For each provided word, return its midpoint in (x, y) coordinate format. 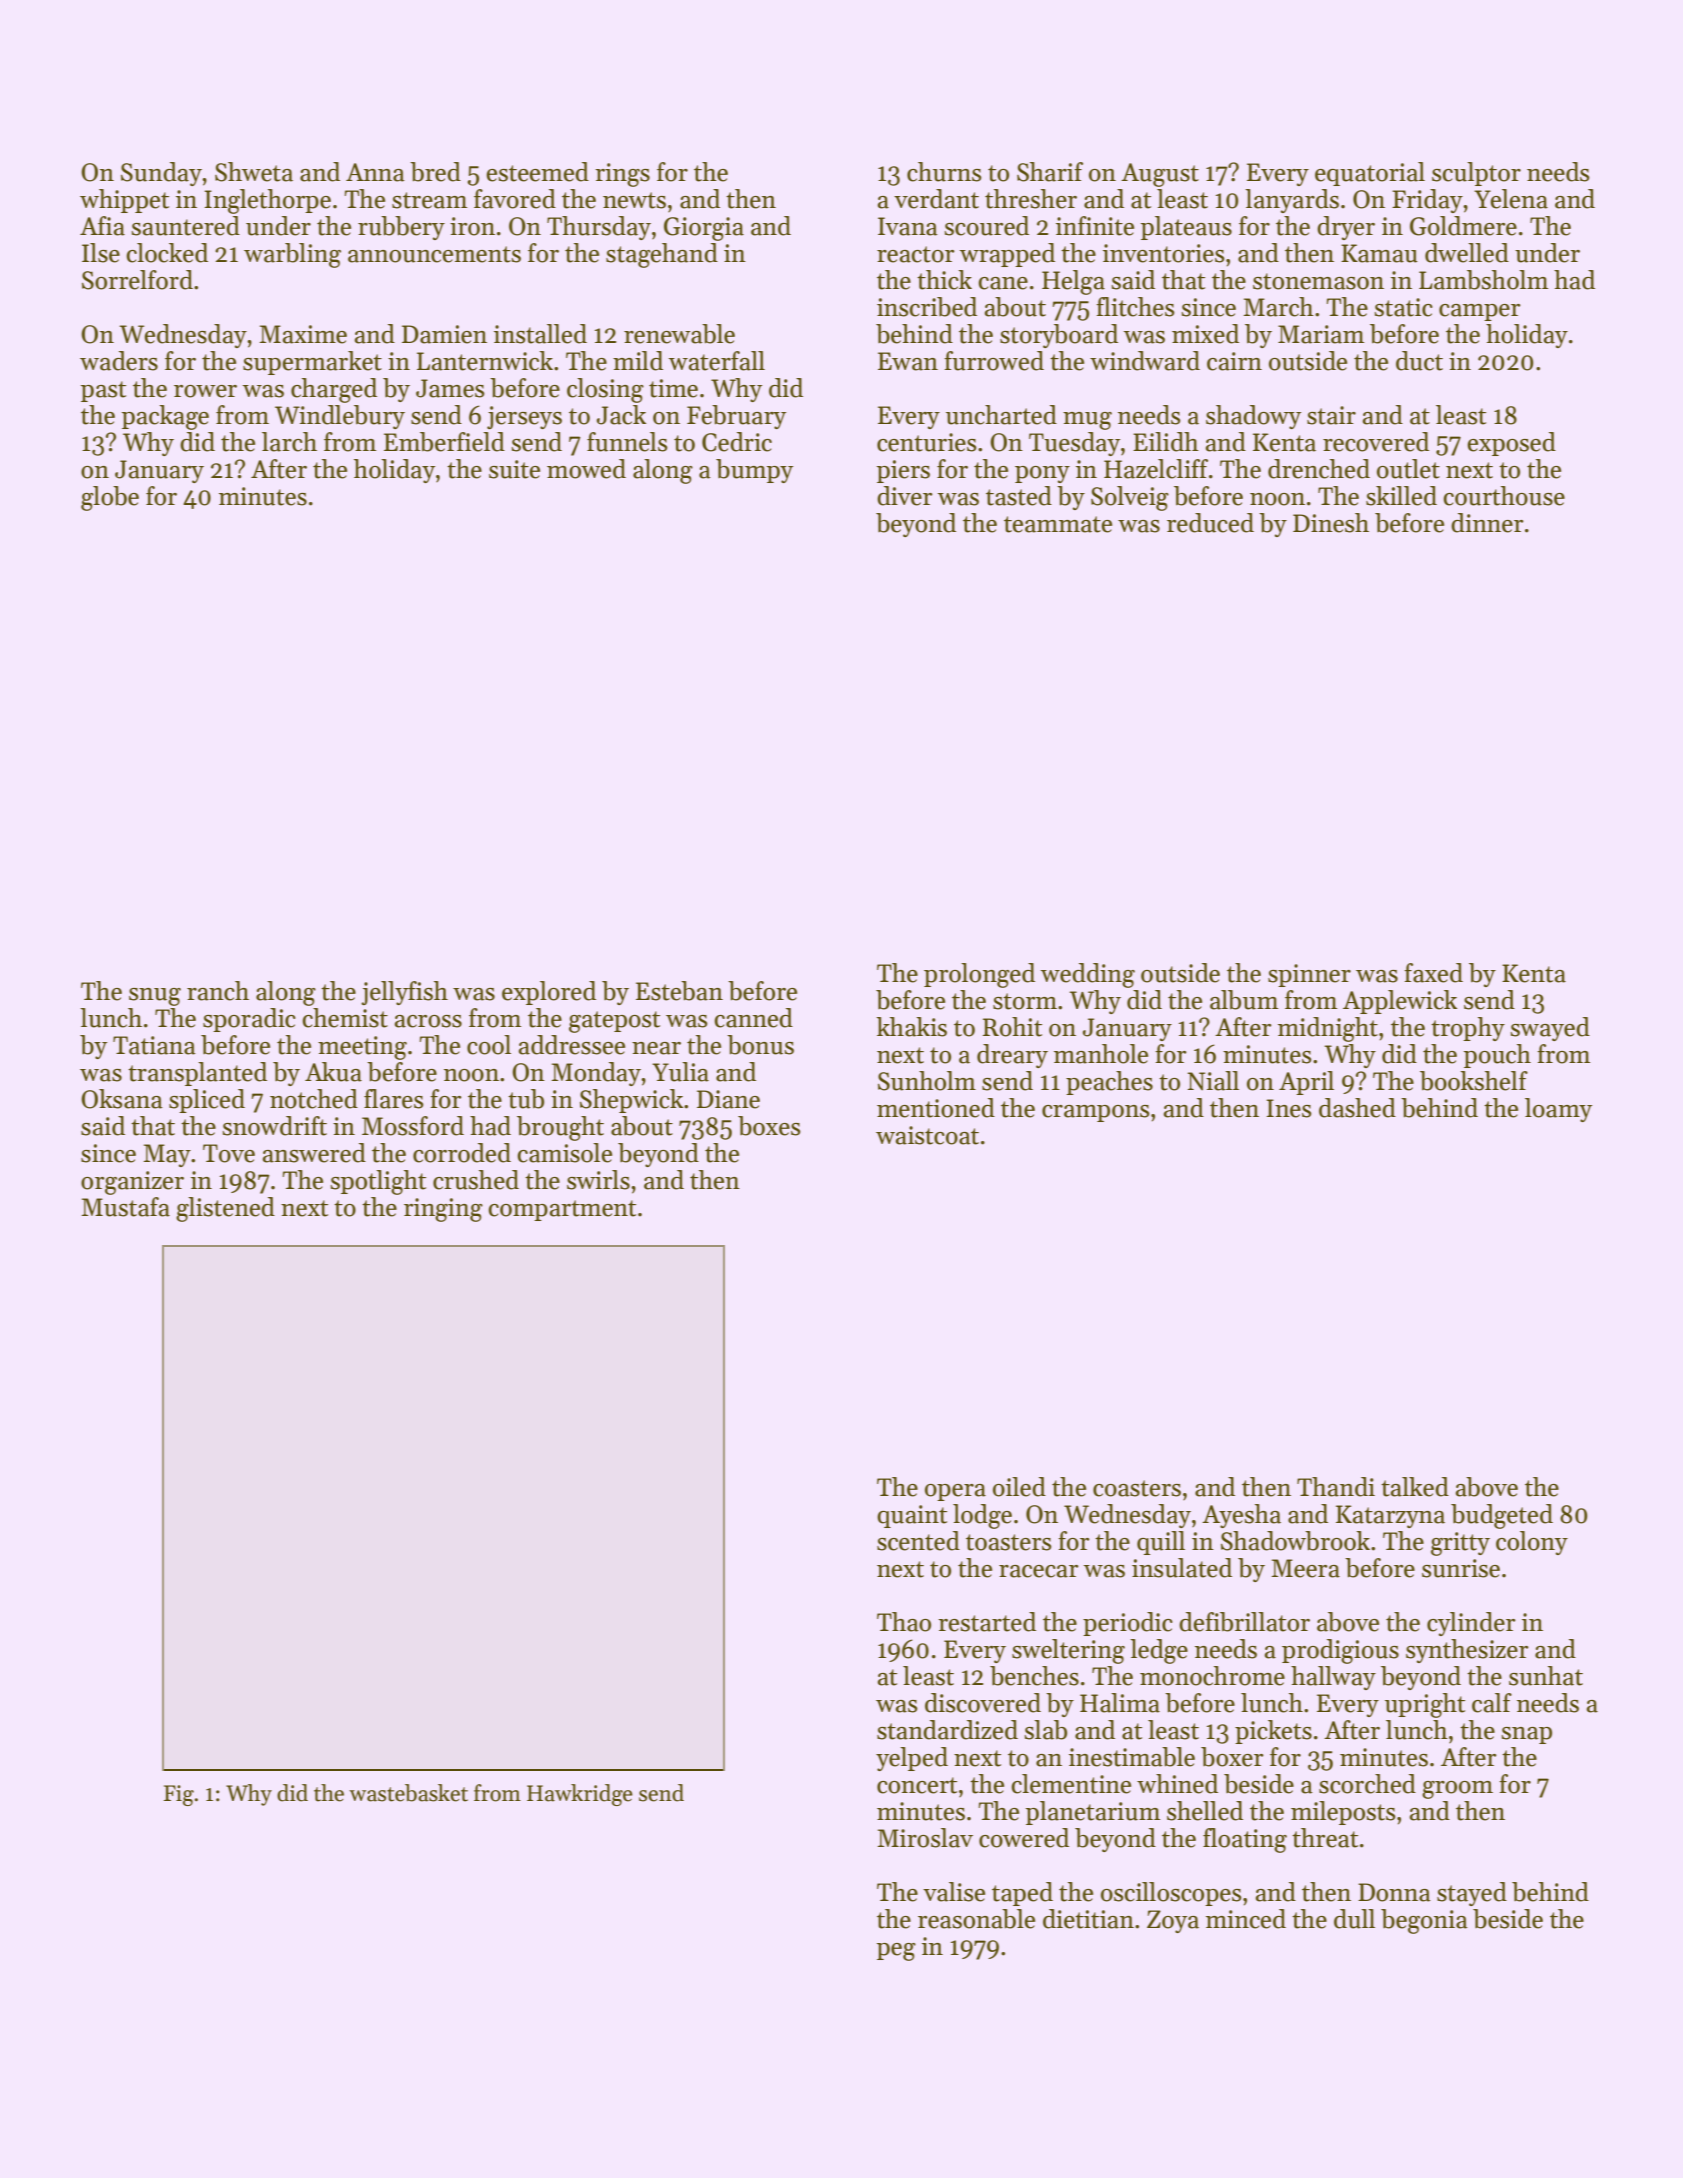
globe (110, 498)
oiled (1019, 1487)
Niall (1213, 1081)
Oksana (122, 1099)
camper (1480, 312)
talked (1415, 1487)
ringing (443, 1210)
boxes (769, 1126)
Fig (179, 1795)
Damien (444, 334)
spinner (1309, 975)
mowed (586, 469)
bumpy (754, 471)
